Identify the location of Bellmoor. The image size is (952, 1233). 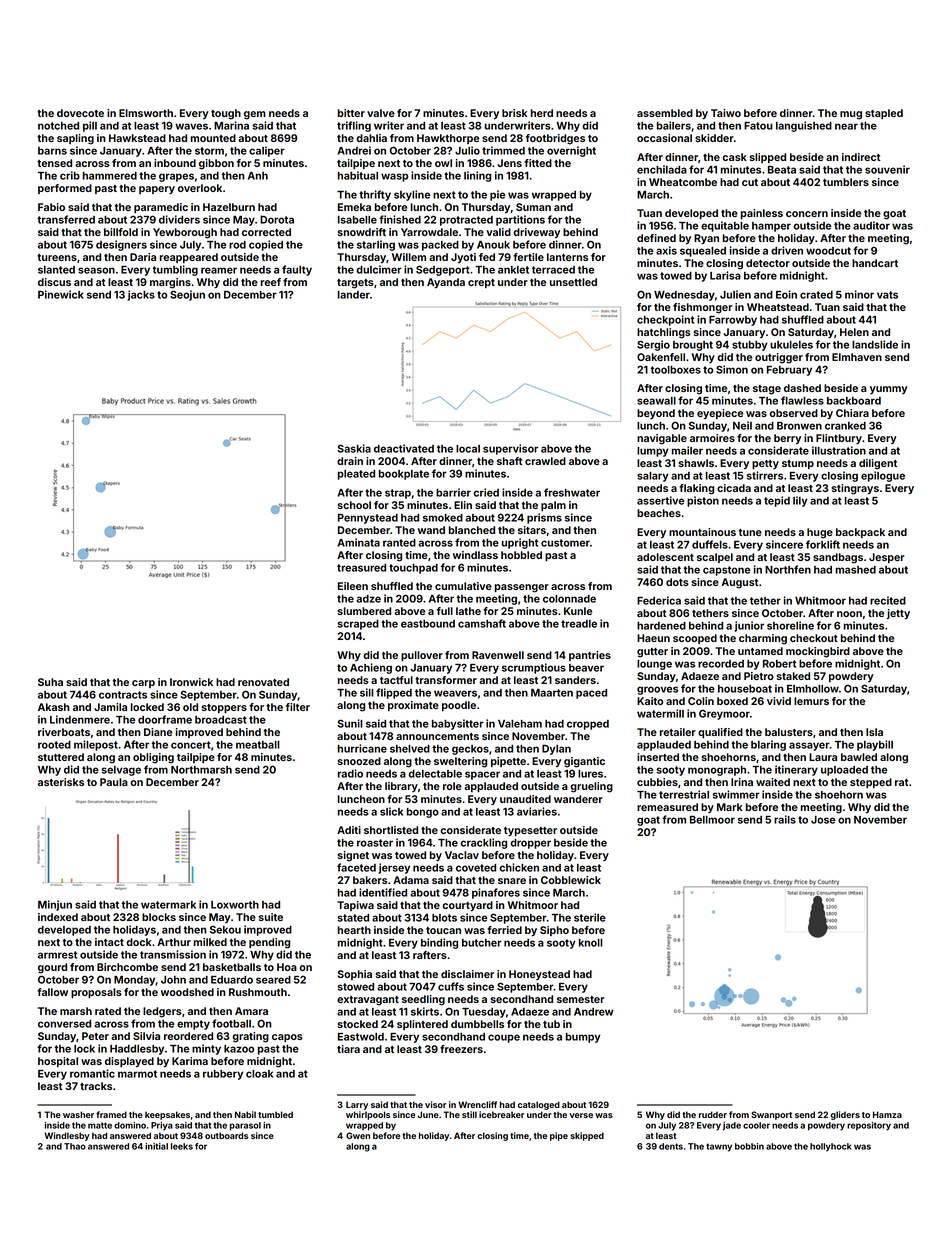
(712, 820).
